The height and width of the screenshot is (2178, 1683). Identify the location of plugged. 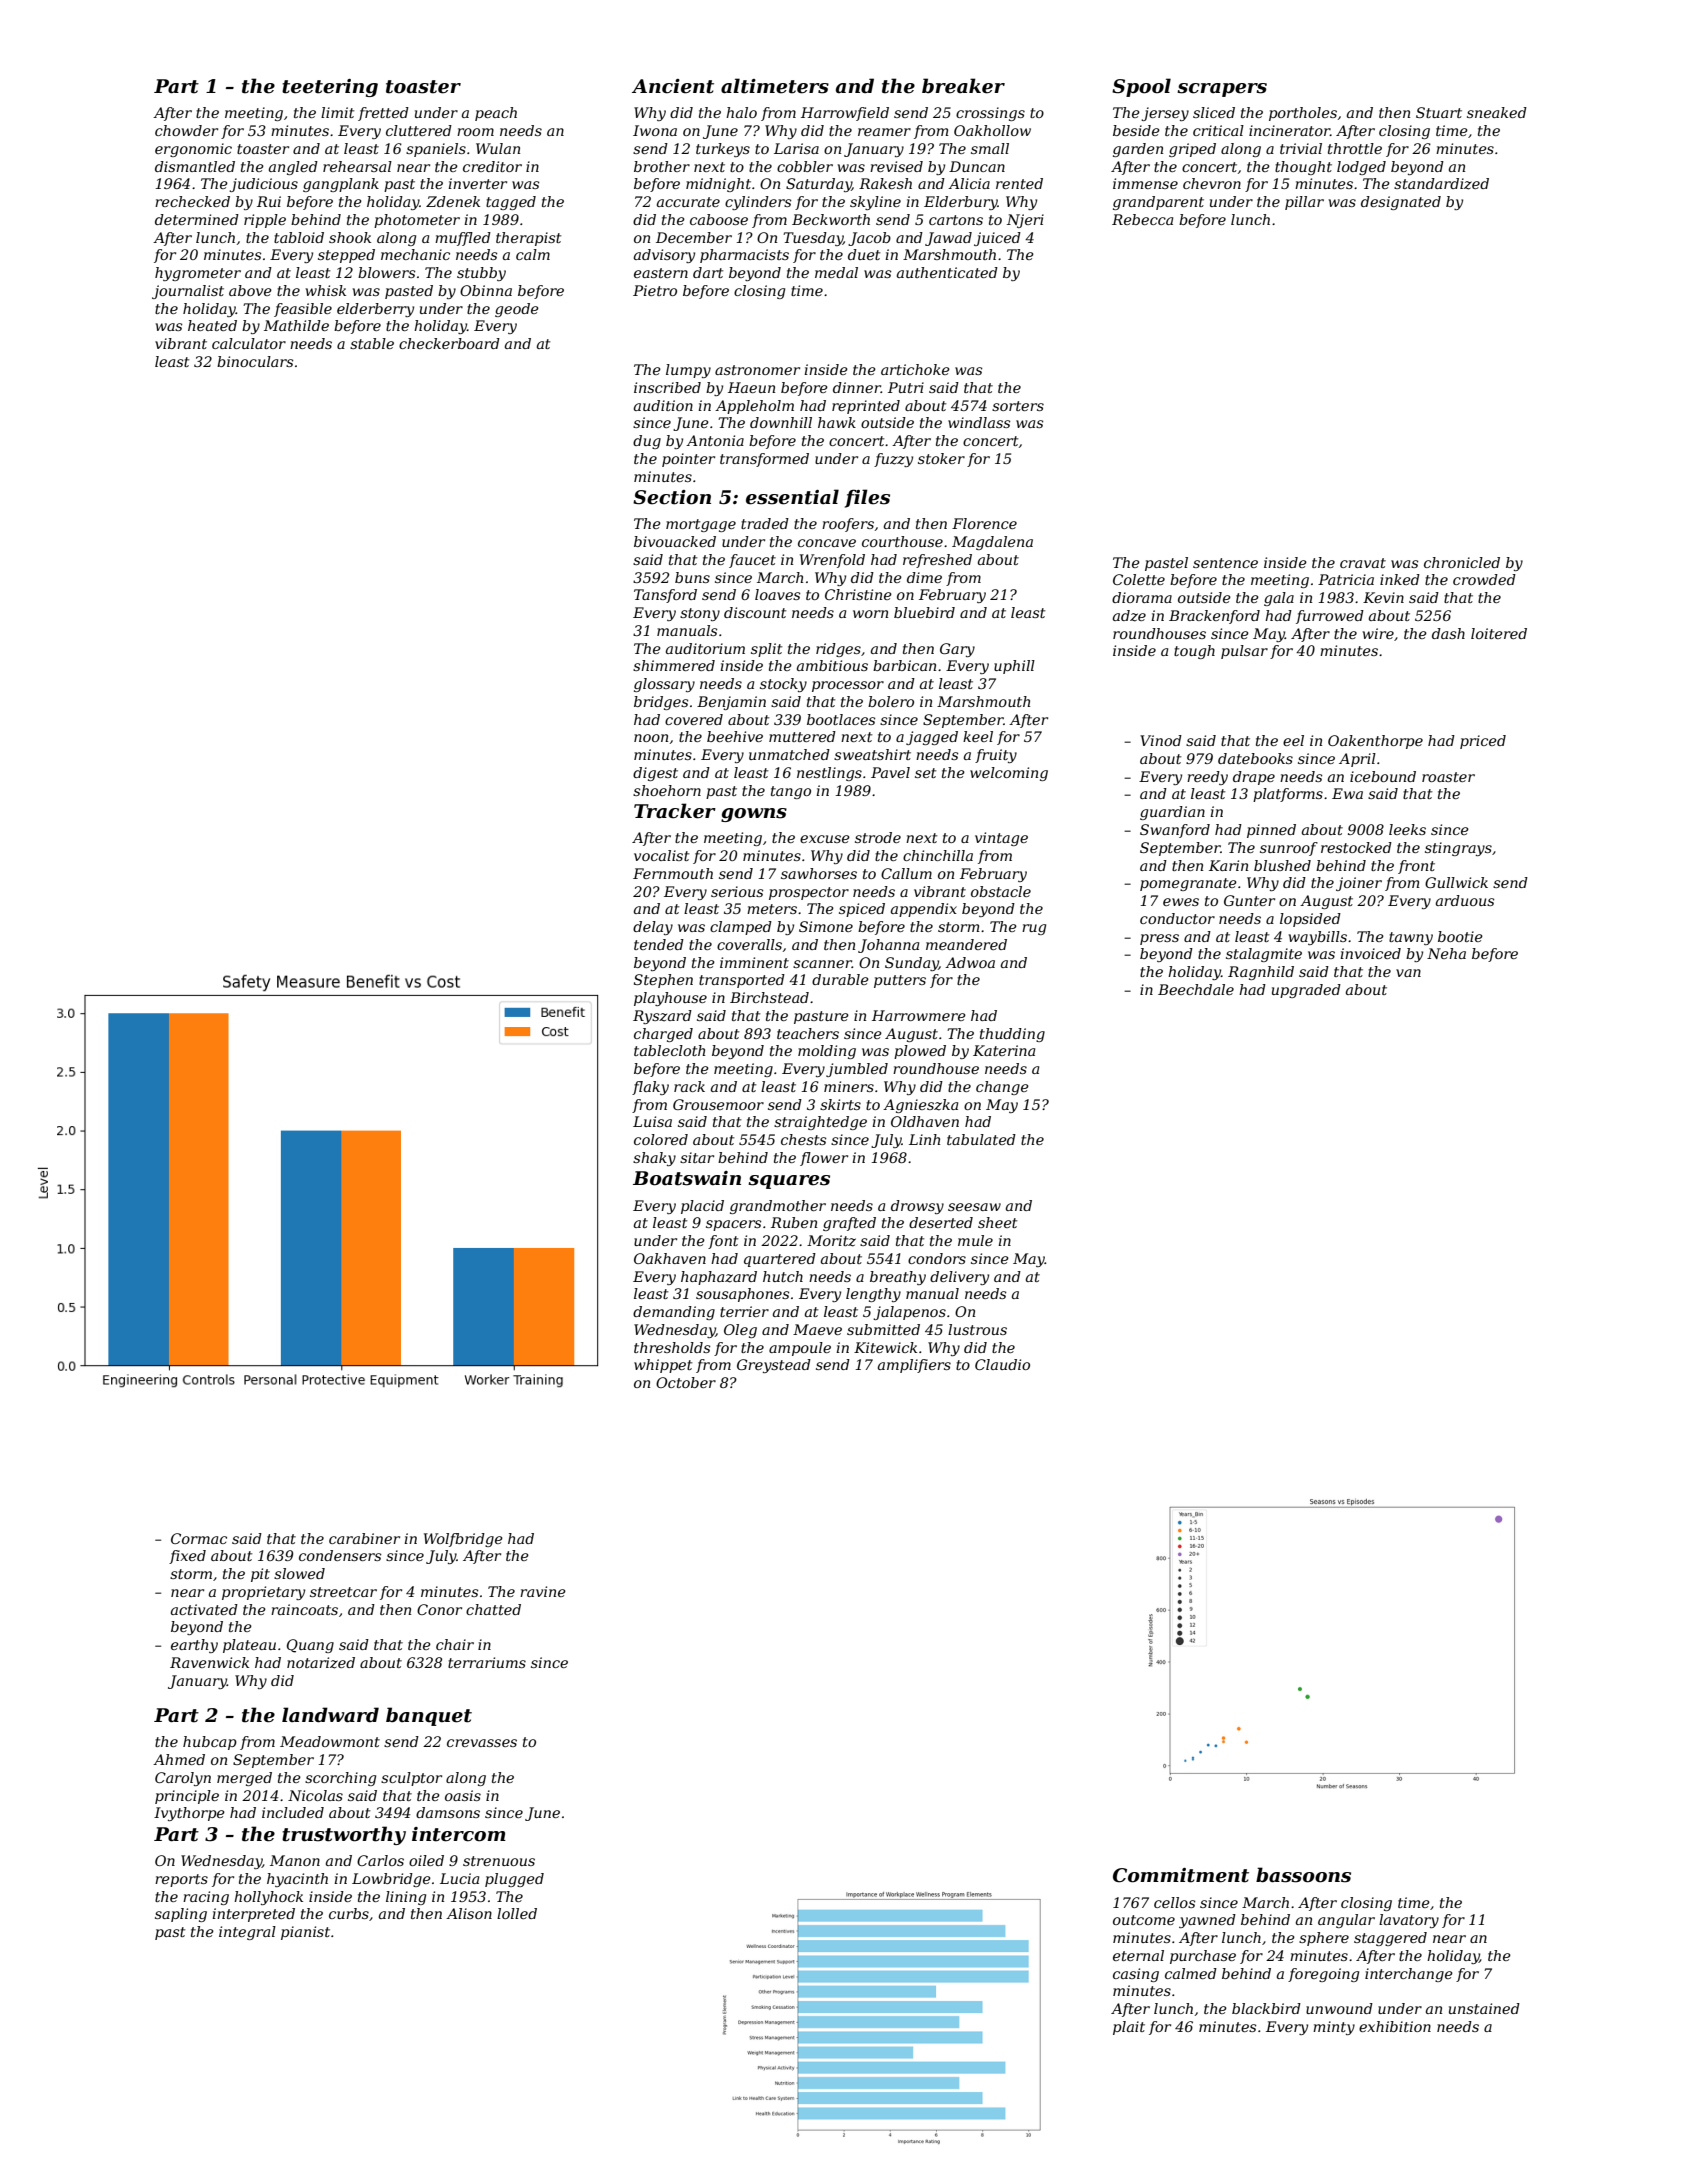
(514, 1880).
